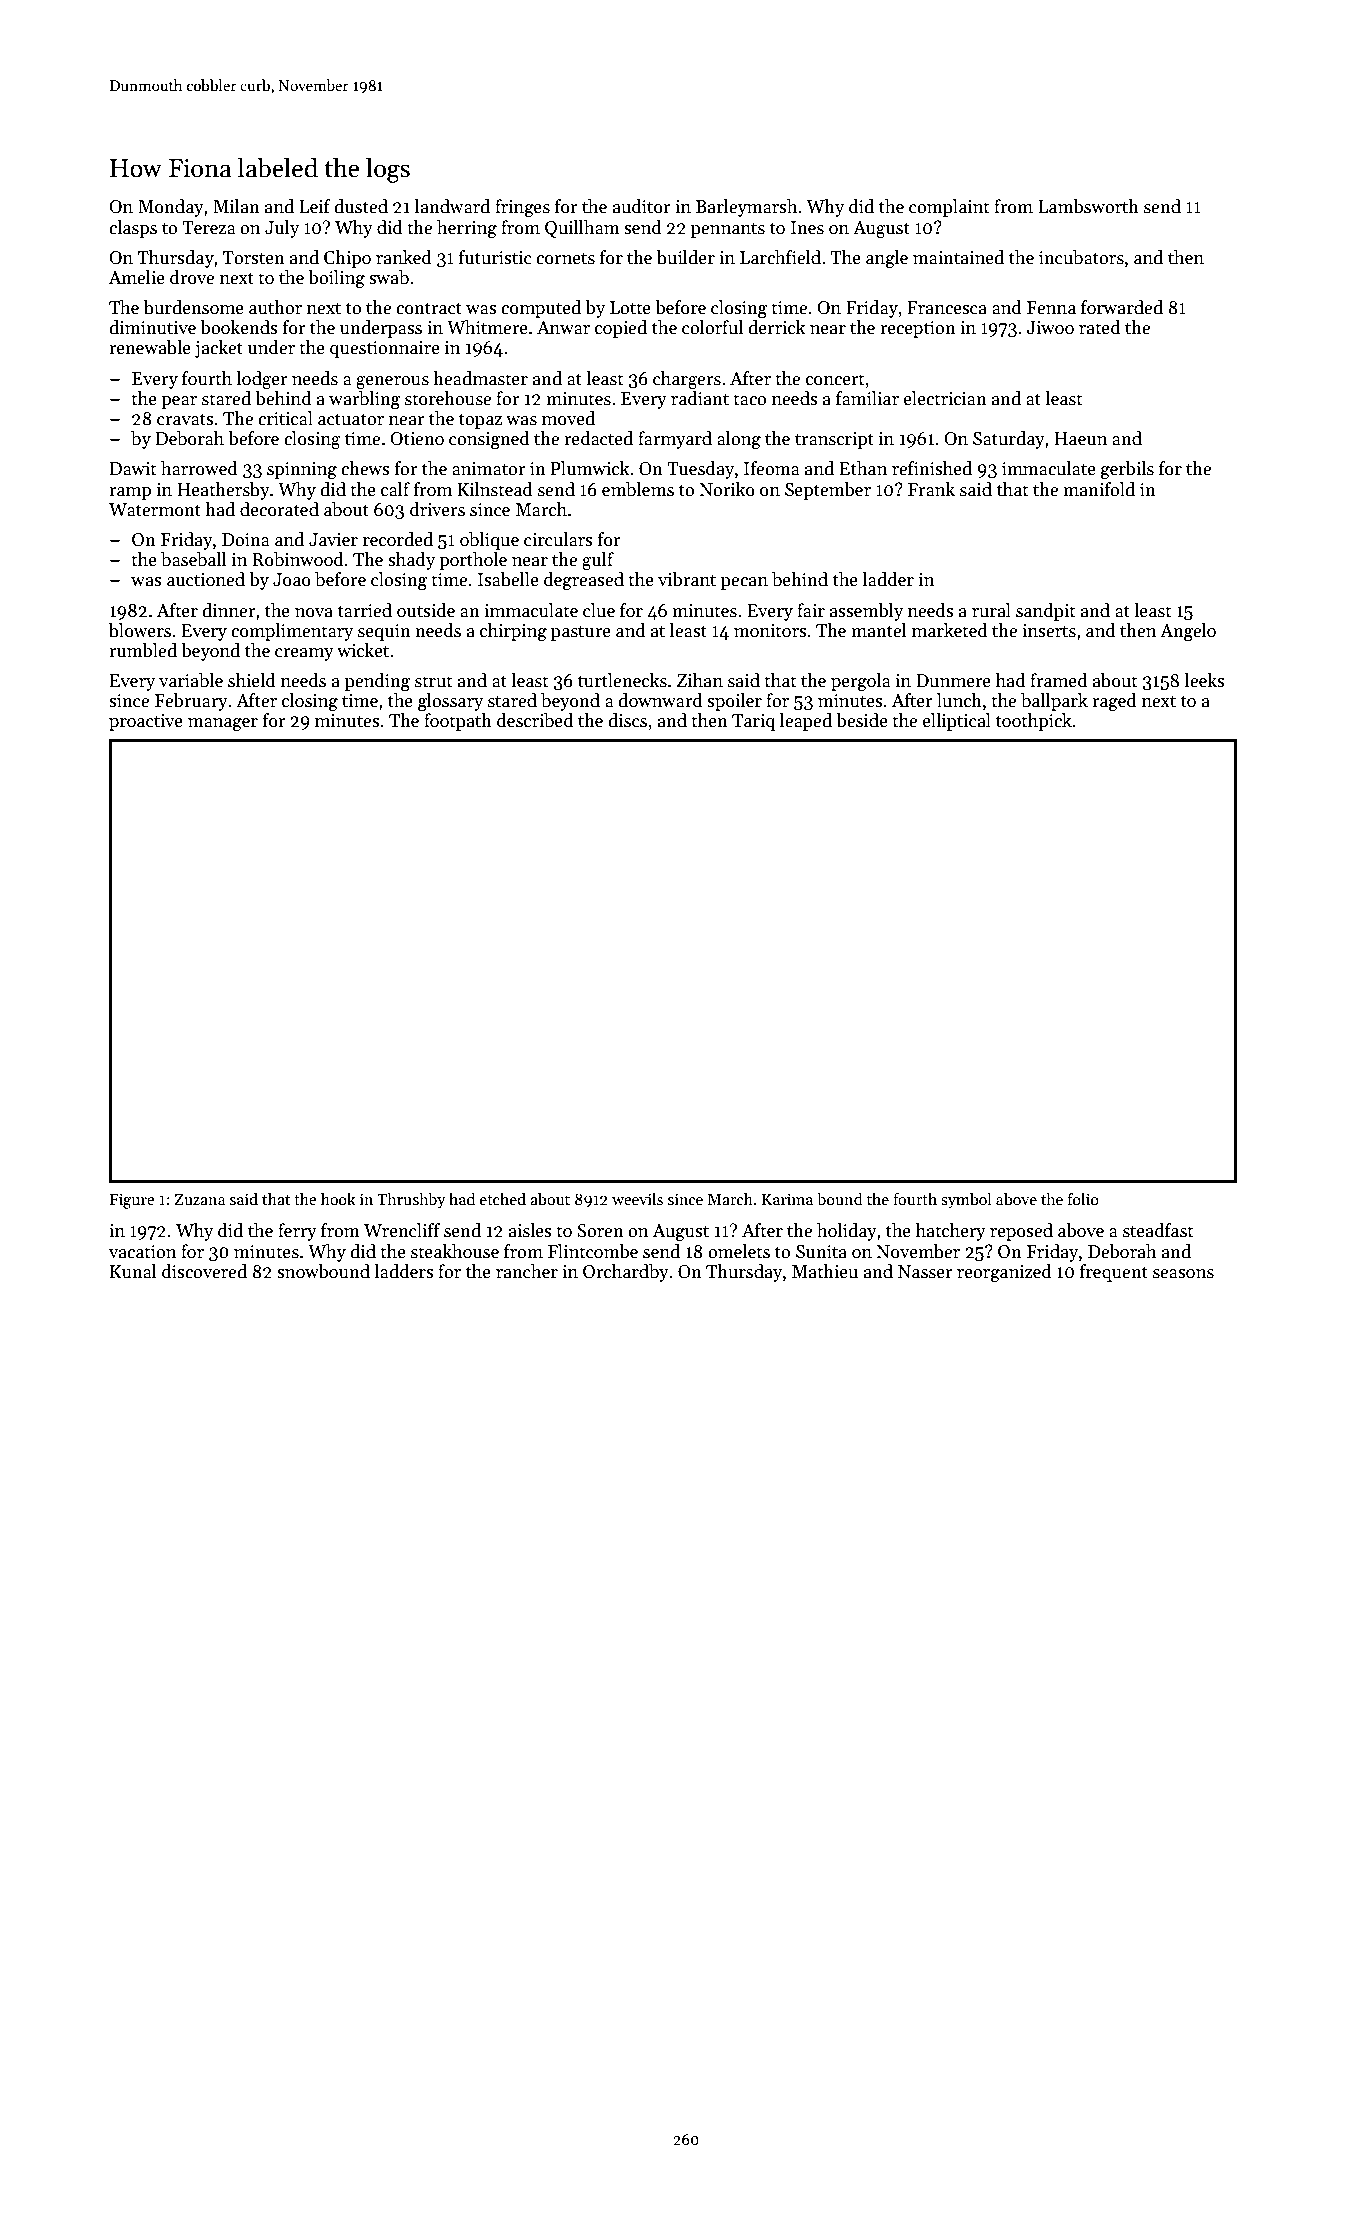  Describe the element at coordinates (361, 206) in the document. I see `dusted` at that location.
